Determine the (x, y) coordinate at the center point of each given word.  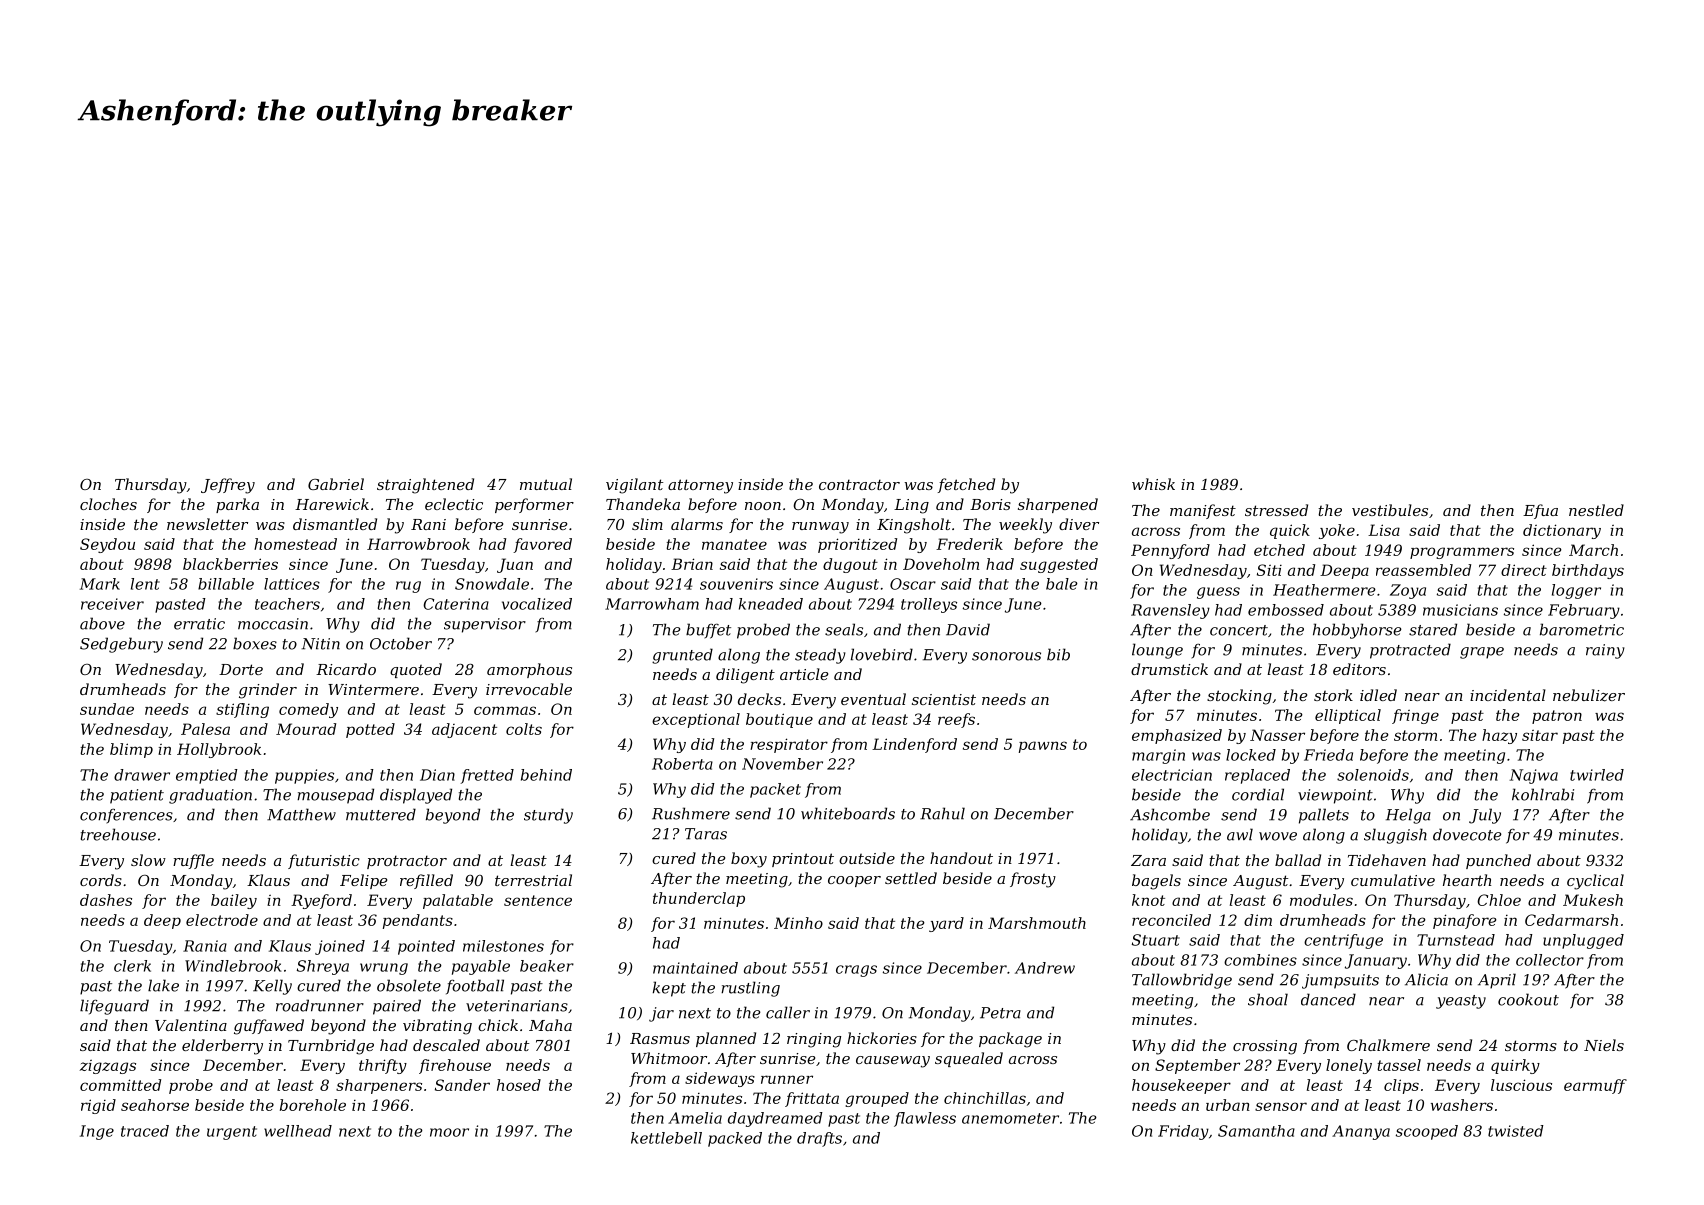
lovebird (882, 654)
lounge (1157, 651)
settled (911, 878)
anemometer (1010, 1118)
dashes (106, 900)
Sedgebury (121, 645)
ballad (1298, 860)
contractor (859, 484)
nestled (1596, 510)
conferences (126, 816)
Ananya (1361, 1132)
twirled (1597, 775)
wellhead (298, 1131)
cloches (108, 504)
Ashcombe (1170, 814)
